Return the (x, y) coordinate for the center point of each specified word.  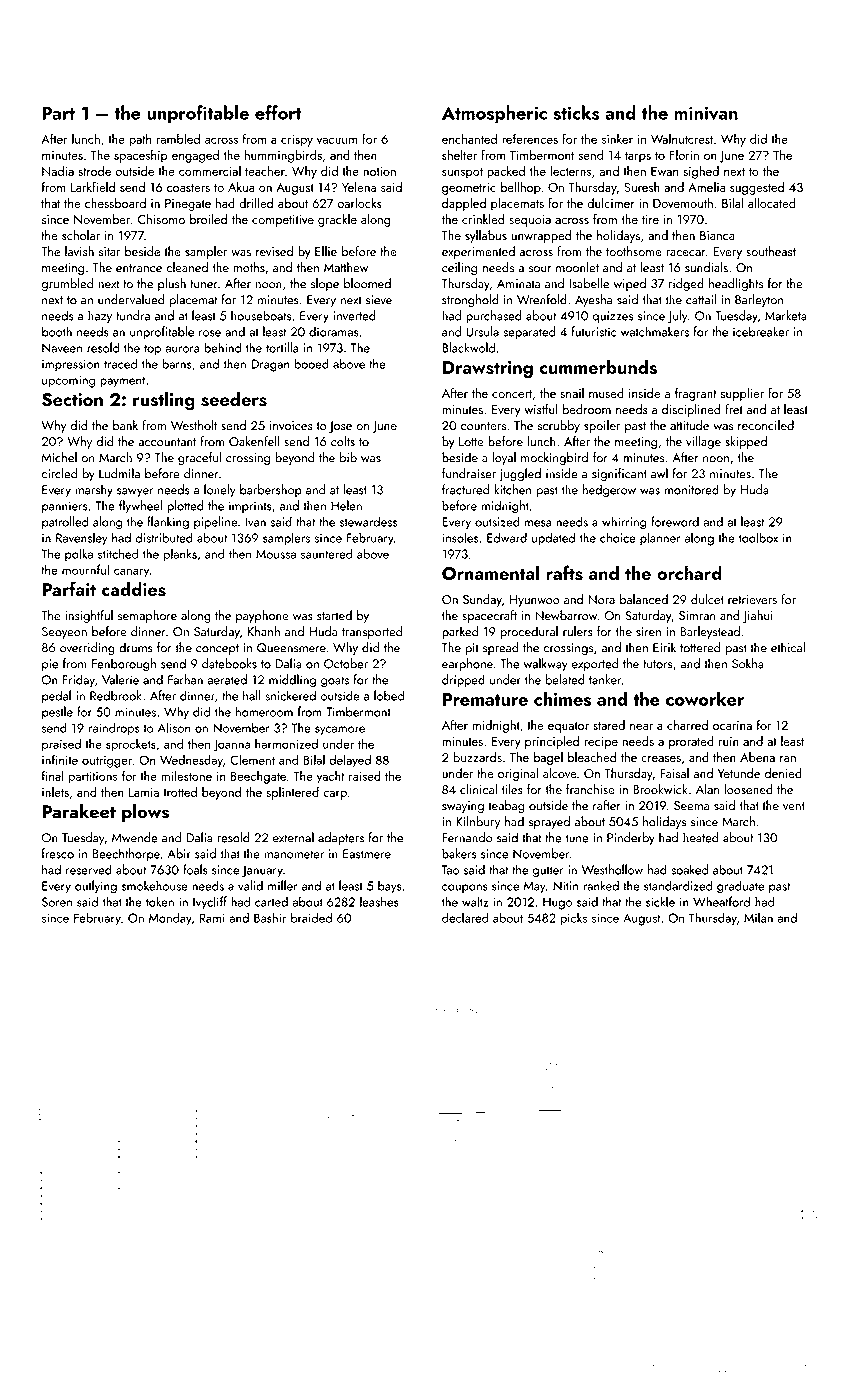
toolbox (758, 537)
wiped (629, 284)
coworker (705, 698)
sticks (576, 112)
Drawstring (488, 369)
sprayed (549, 822)
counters (483, 426)
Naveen (62, 348)
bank (125, 425)
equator (568, 727)
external (293, 837)
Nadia (58, 171)
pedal (56, 696)
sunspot (462, 173)
